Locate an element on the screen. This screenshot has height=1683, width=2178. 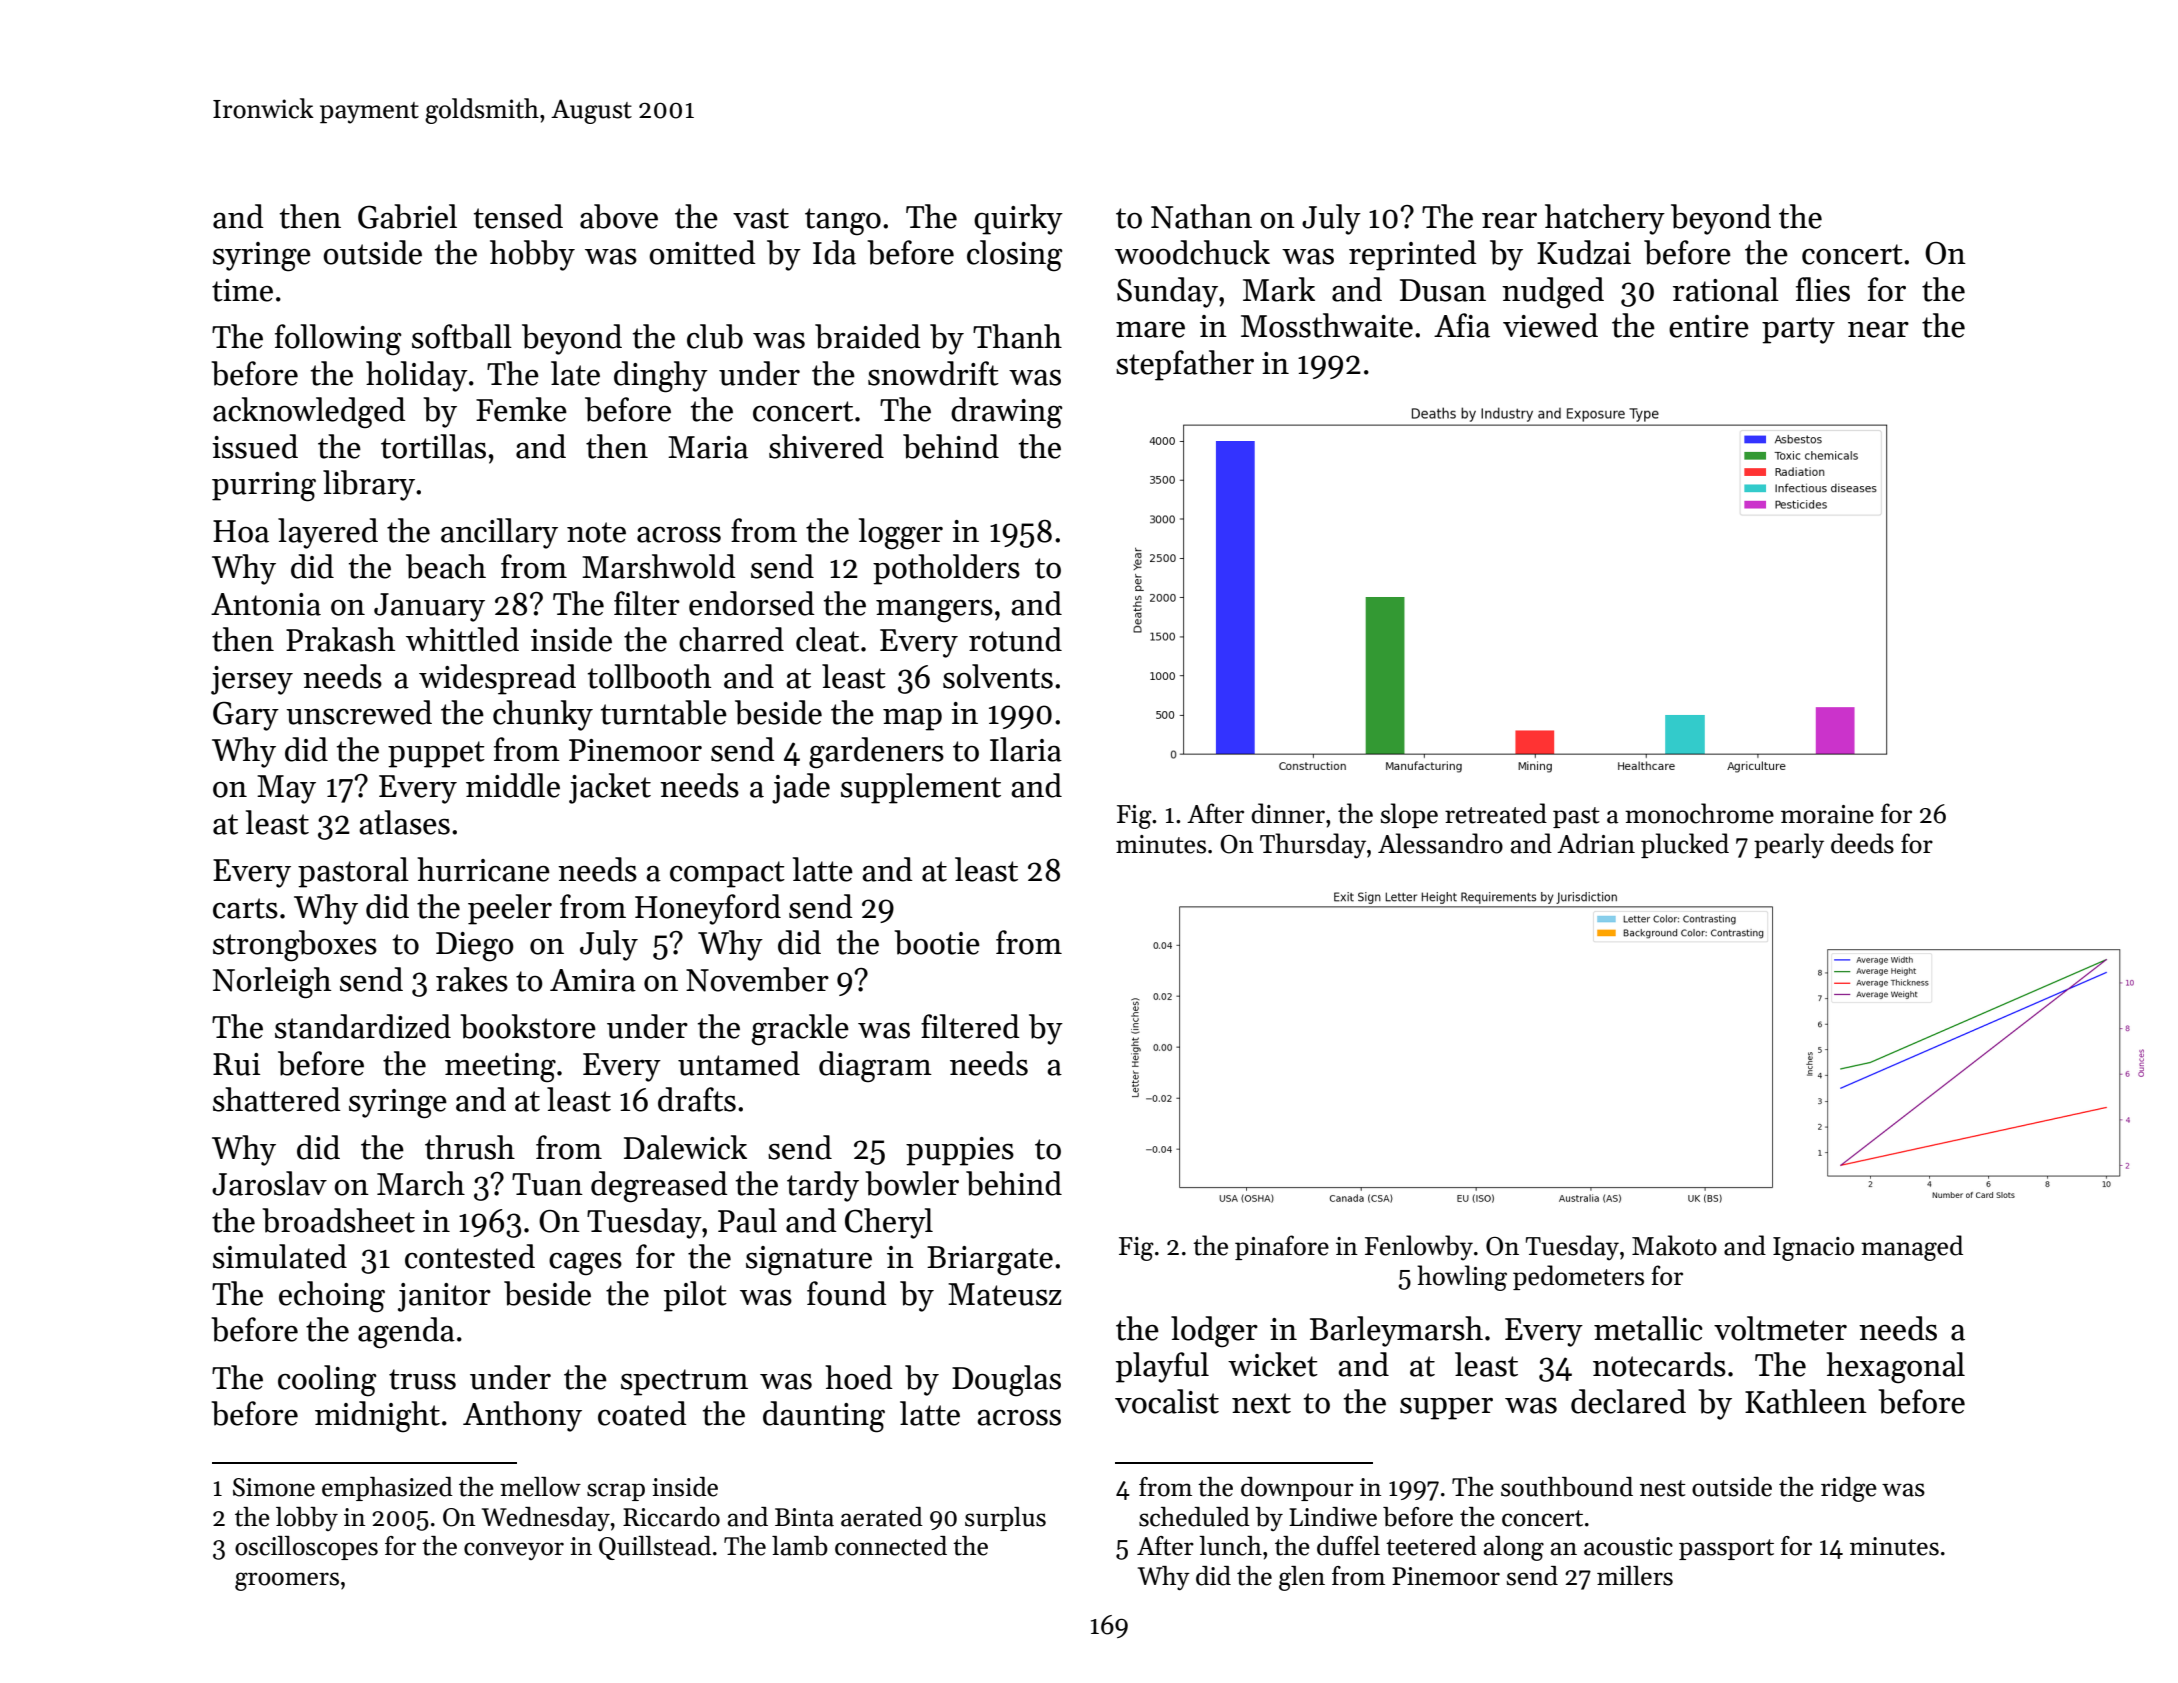
hatchery is located at coordinates (1605, 219).
